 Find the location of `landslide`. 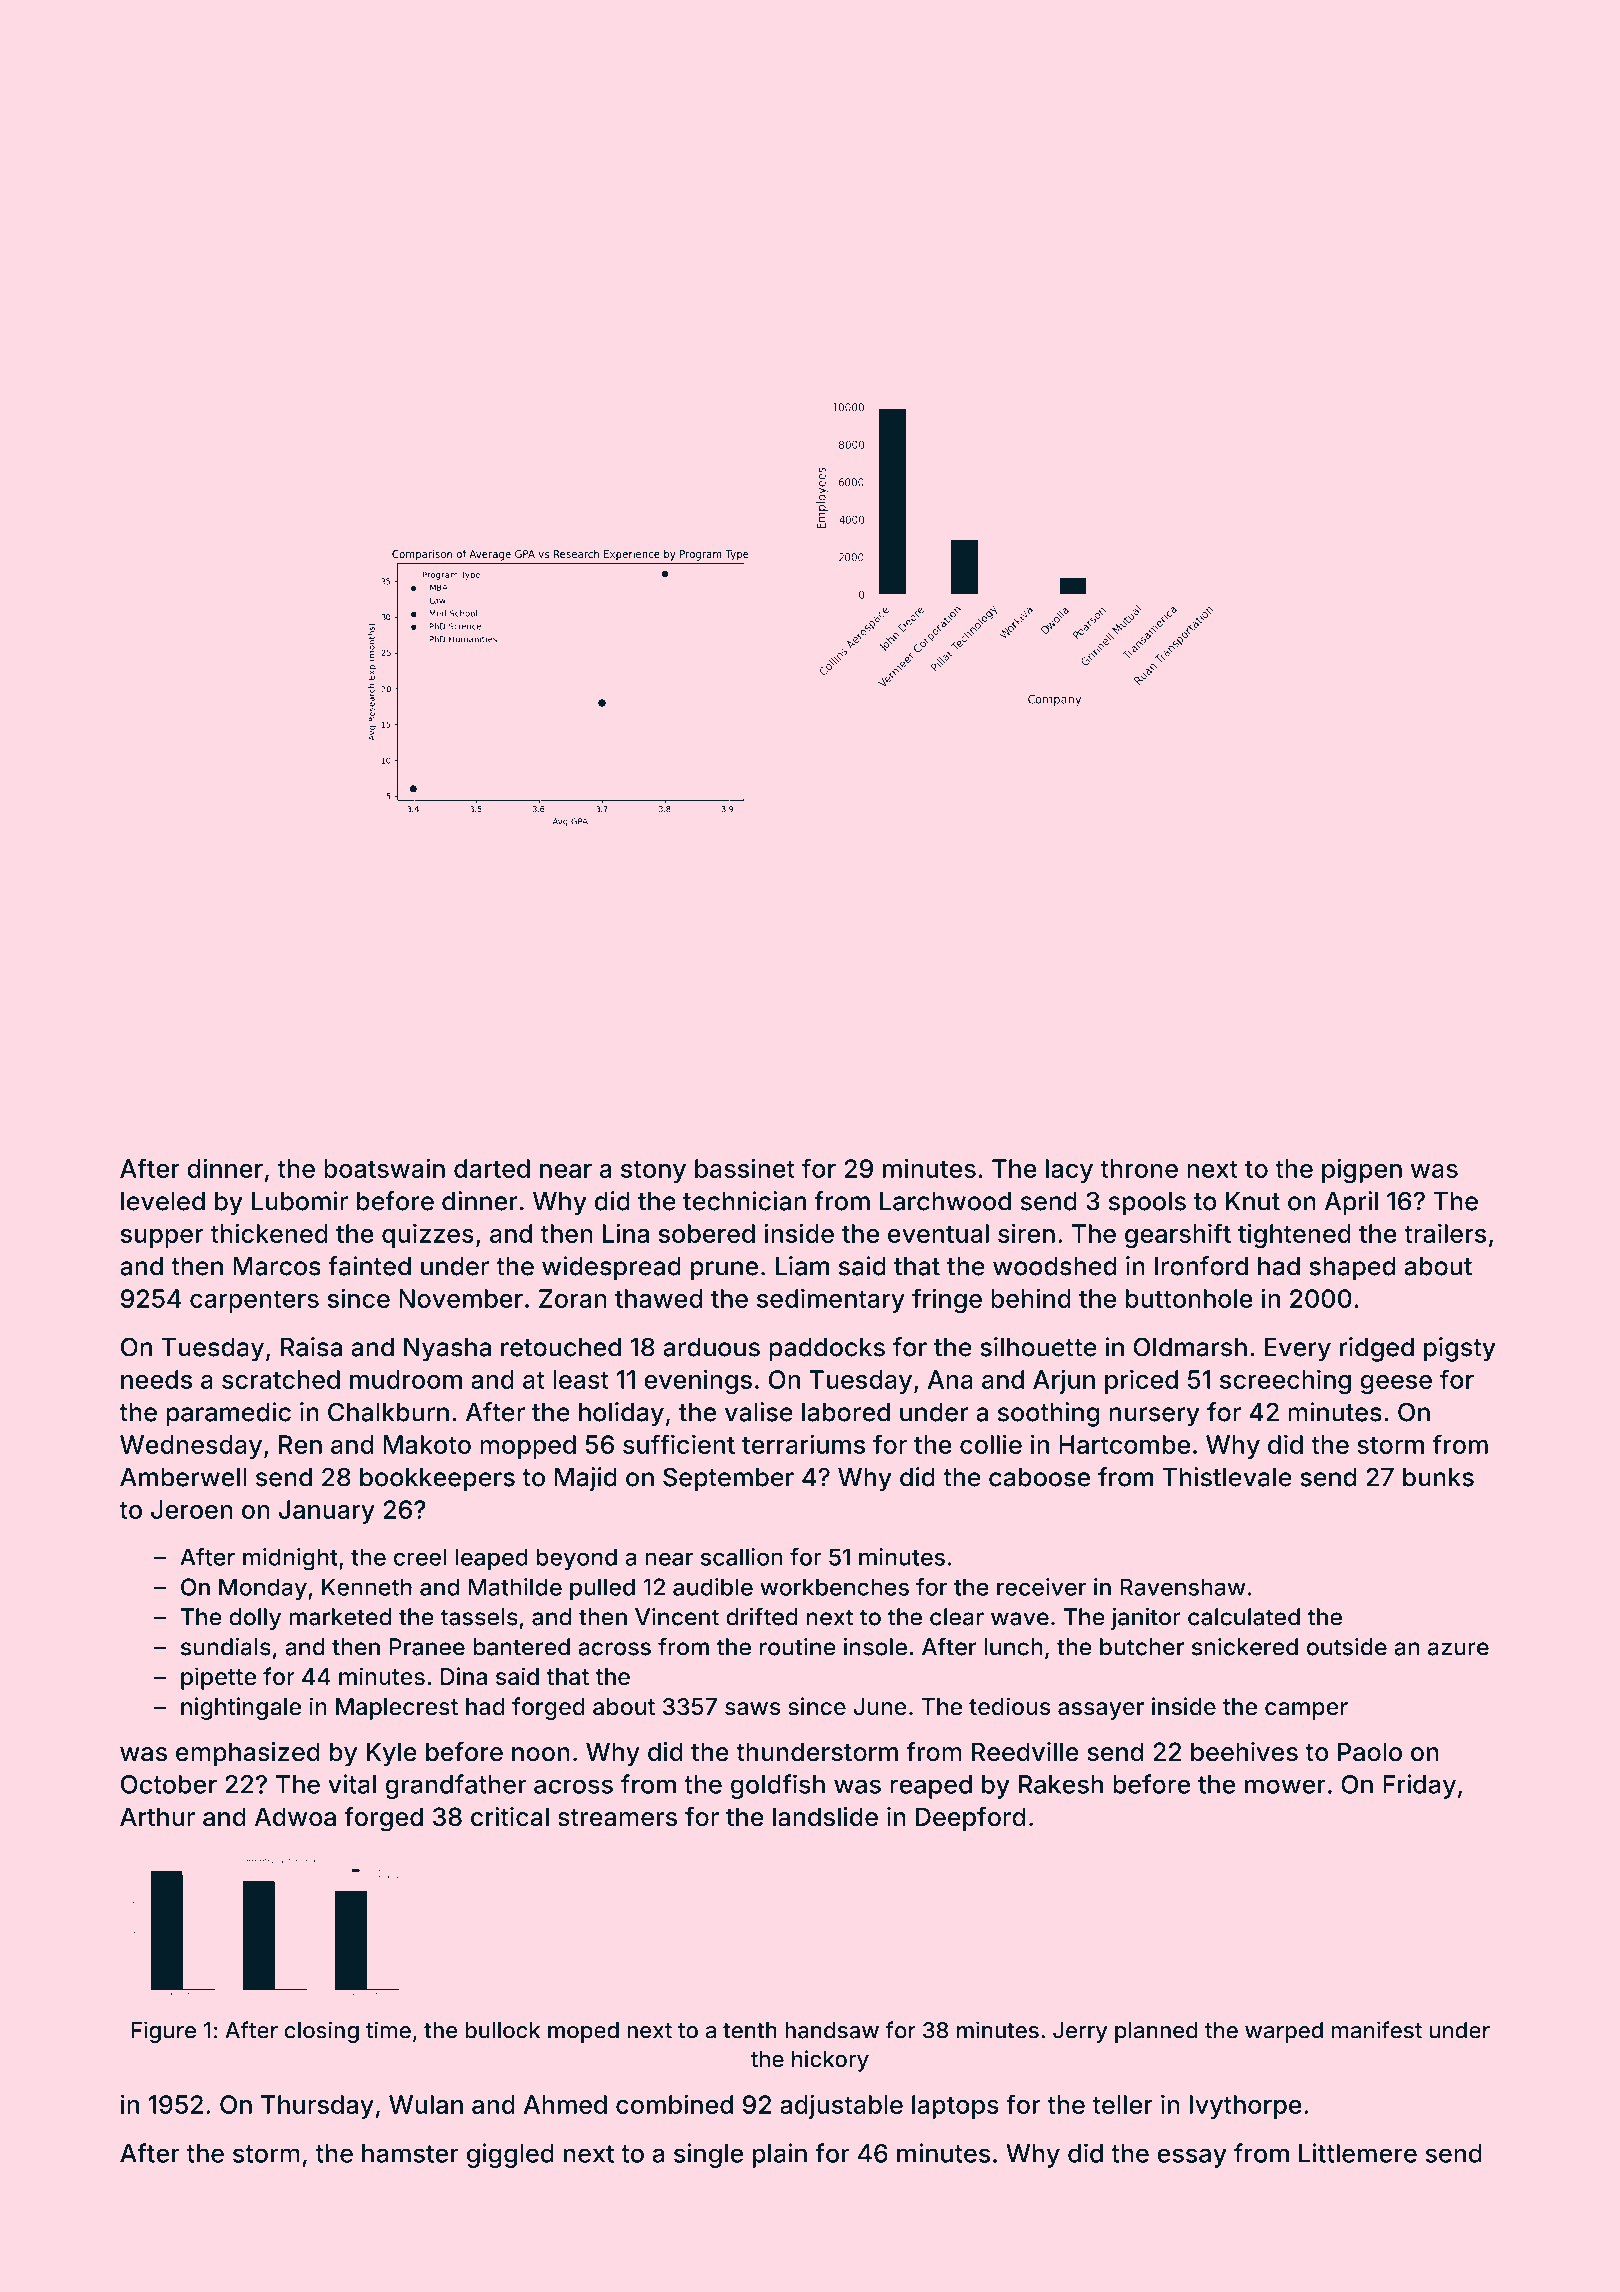

landslide is located at coordinates (825, 1817).
